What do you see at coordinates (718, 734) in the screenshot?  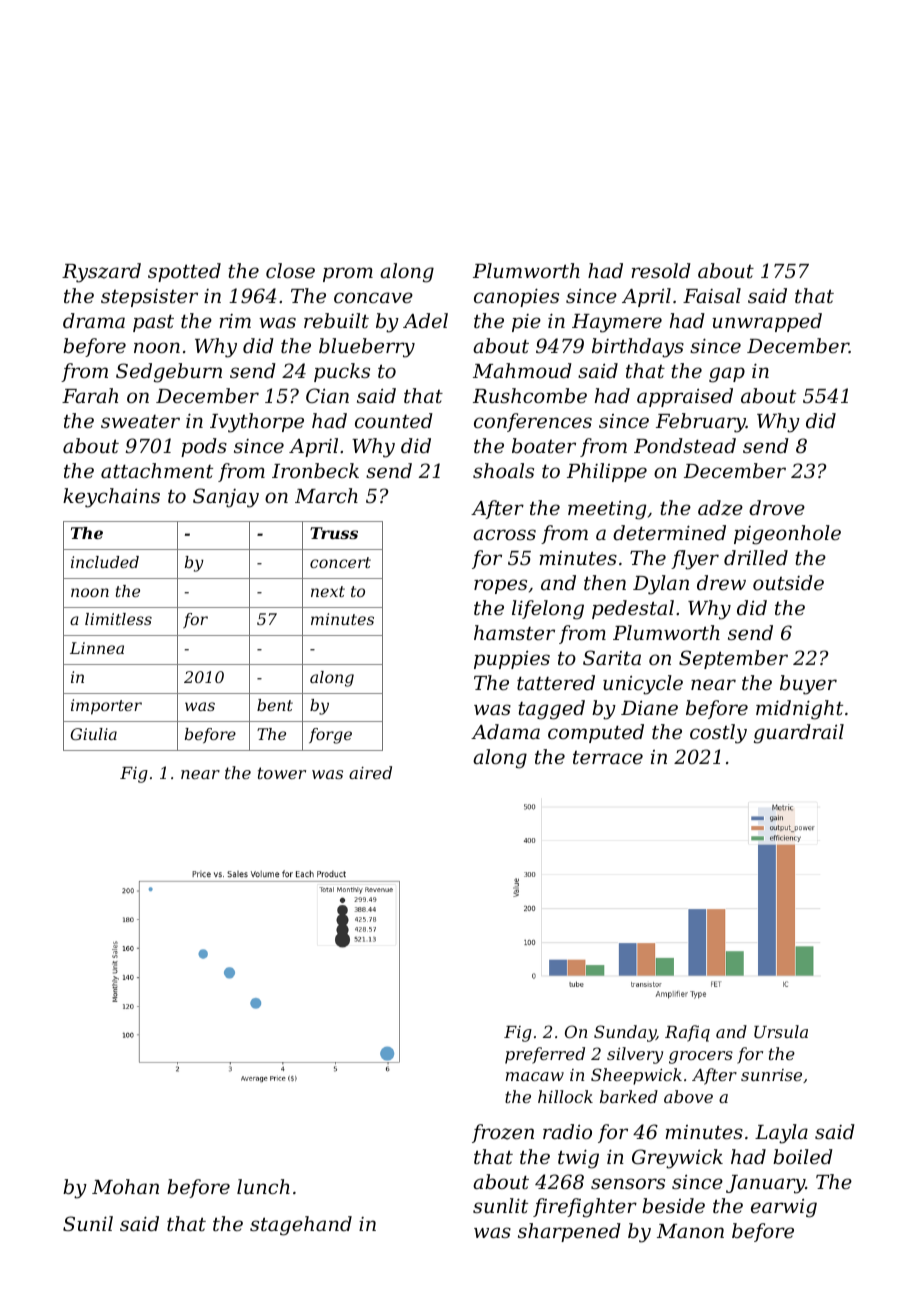 I see `costly` at bounding box center [718, 734].
